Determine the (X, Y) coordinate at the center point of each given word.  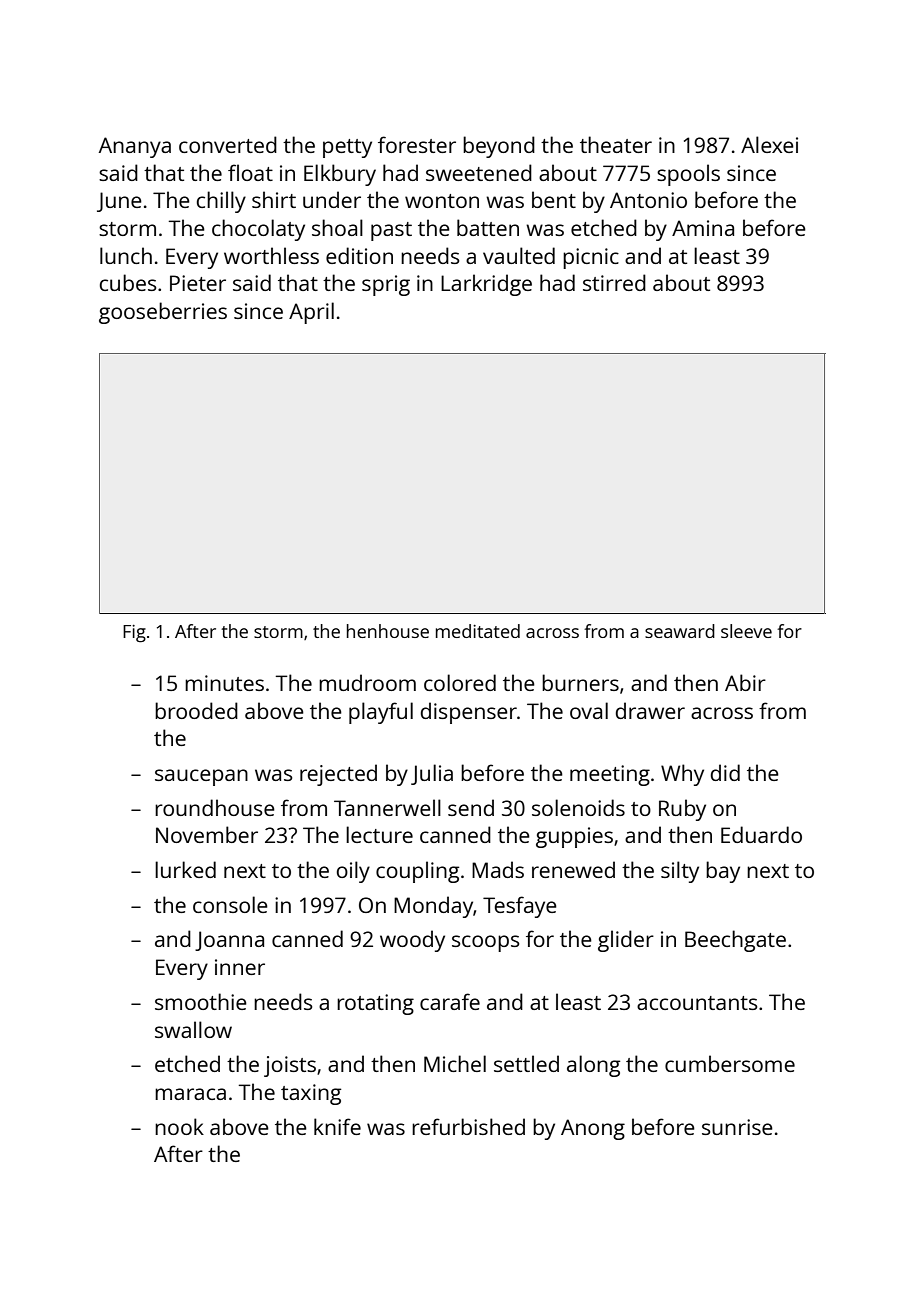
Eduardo (761, 834)
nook (179, 1126)
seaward (680, 631)
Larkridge (486, 285)
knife (337, 1126)
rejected (338, 775)
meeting (610, 775)
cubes (128, 282)
